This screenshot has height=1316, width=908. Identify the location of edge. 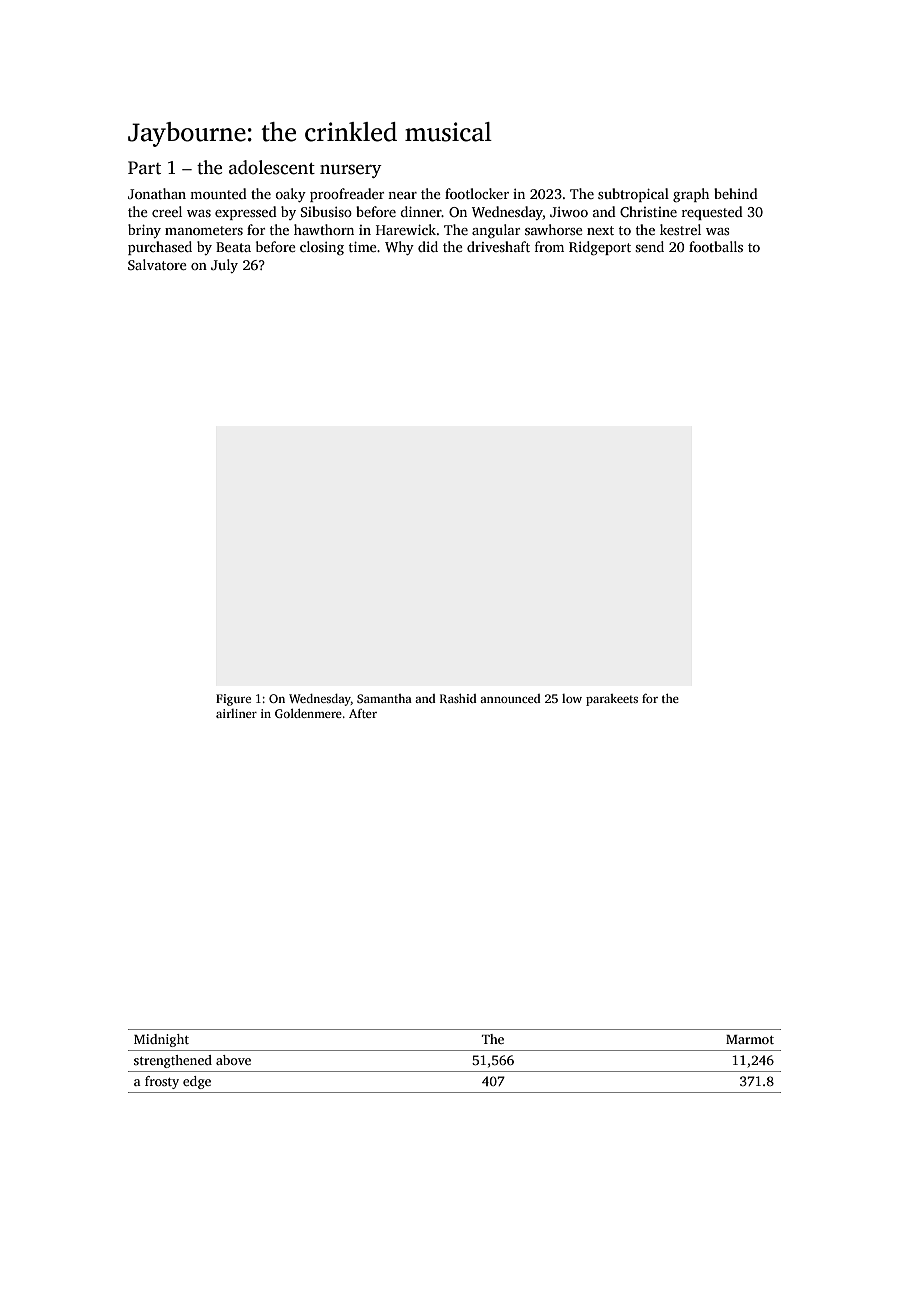
(197, 1082).
